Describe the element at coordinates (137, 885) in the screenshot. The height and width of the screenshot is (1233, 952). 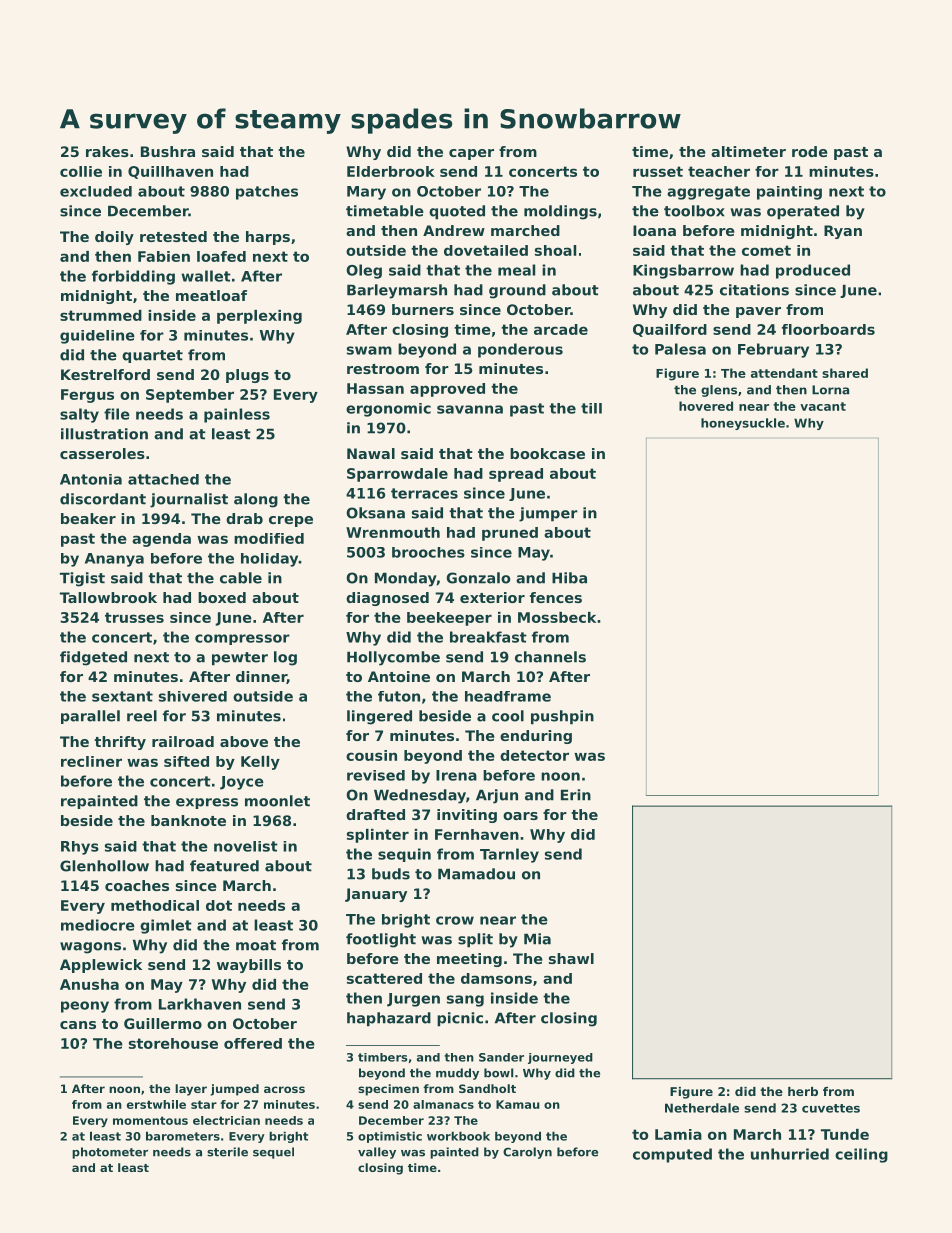
I see `coaches` at that location.
